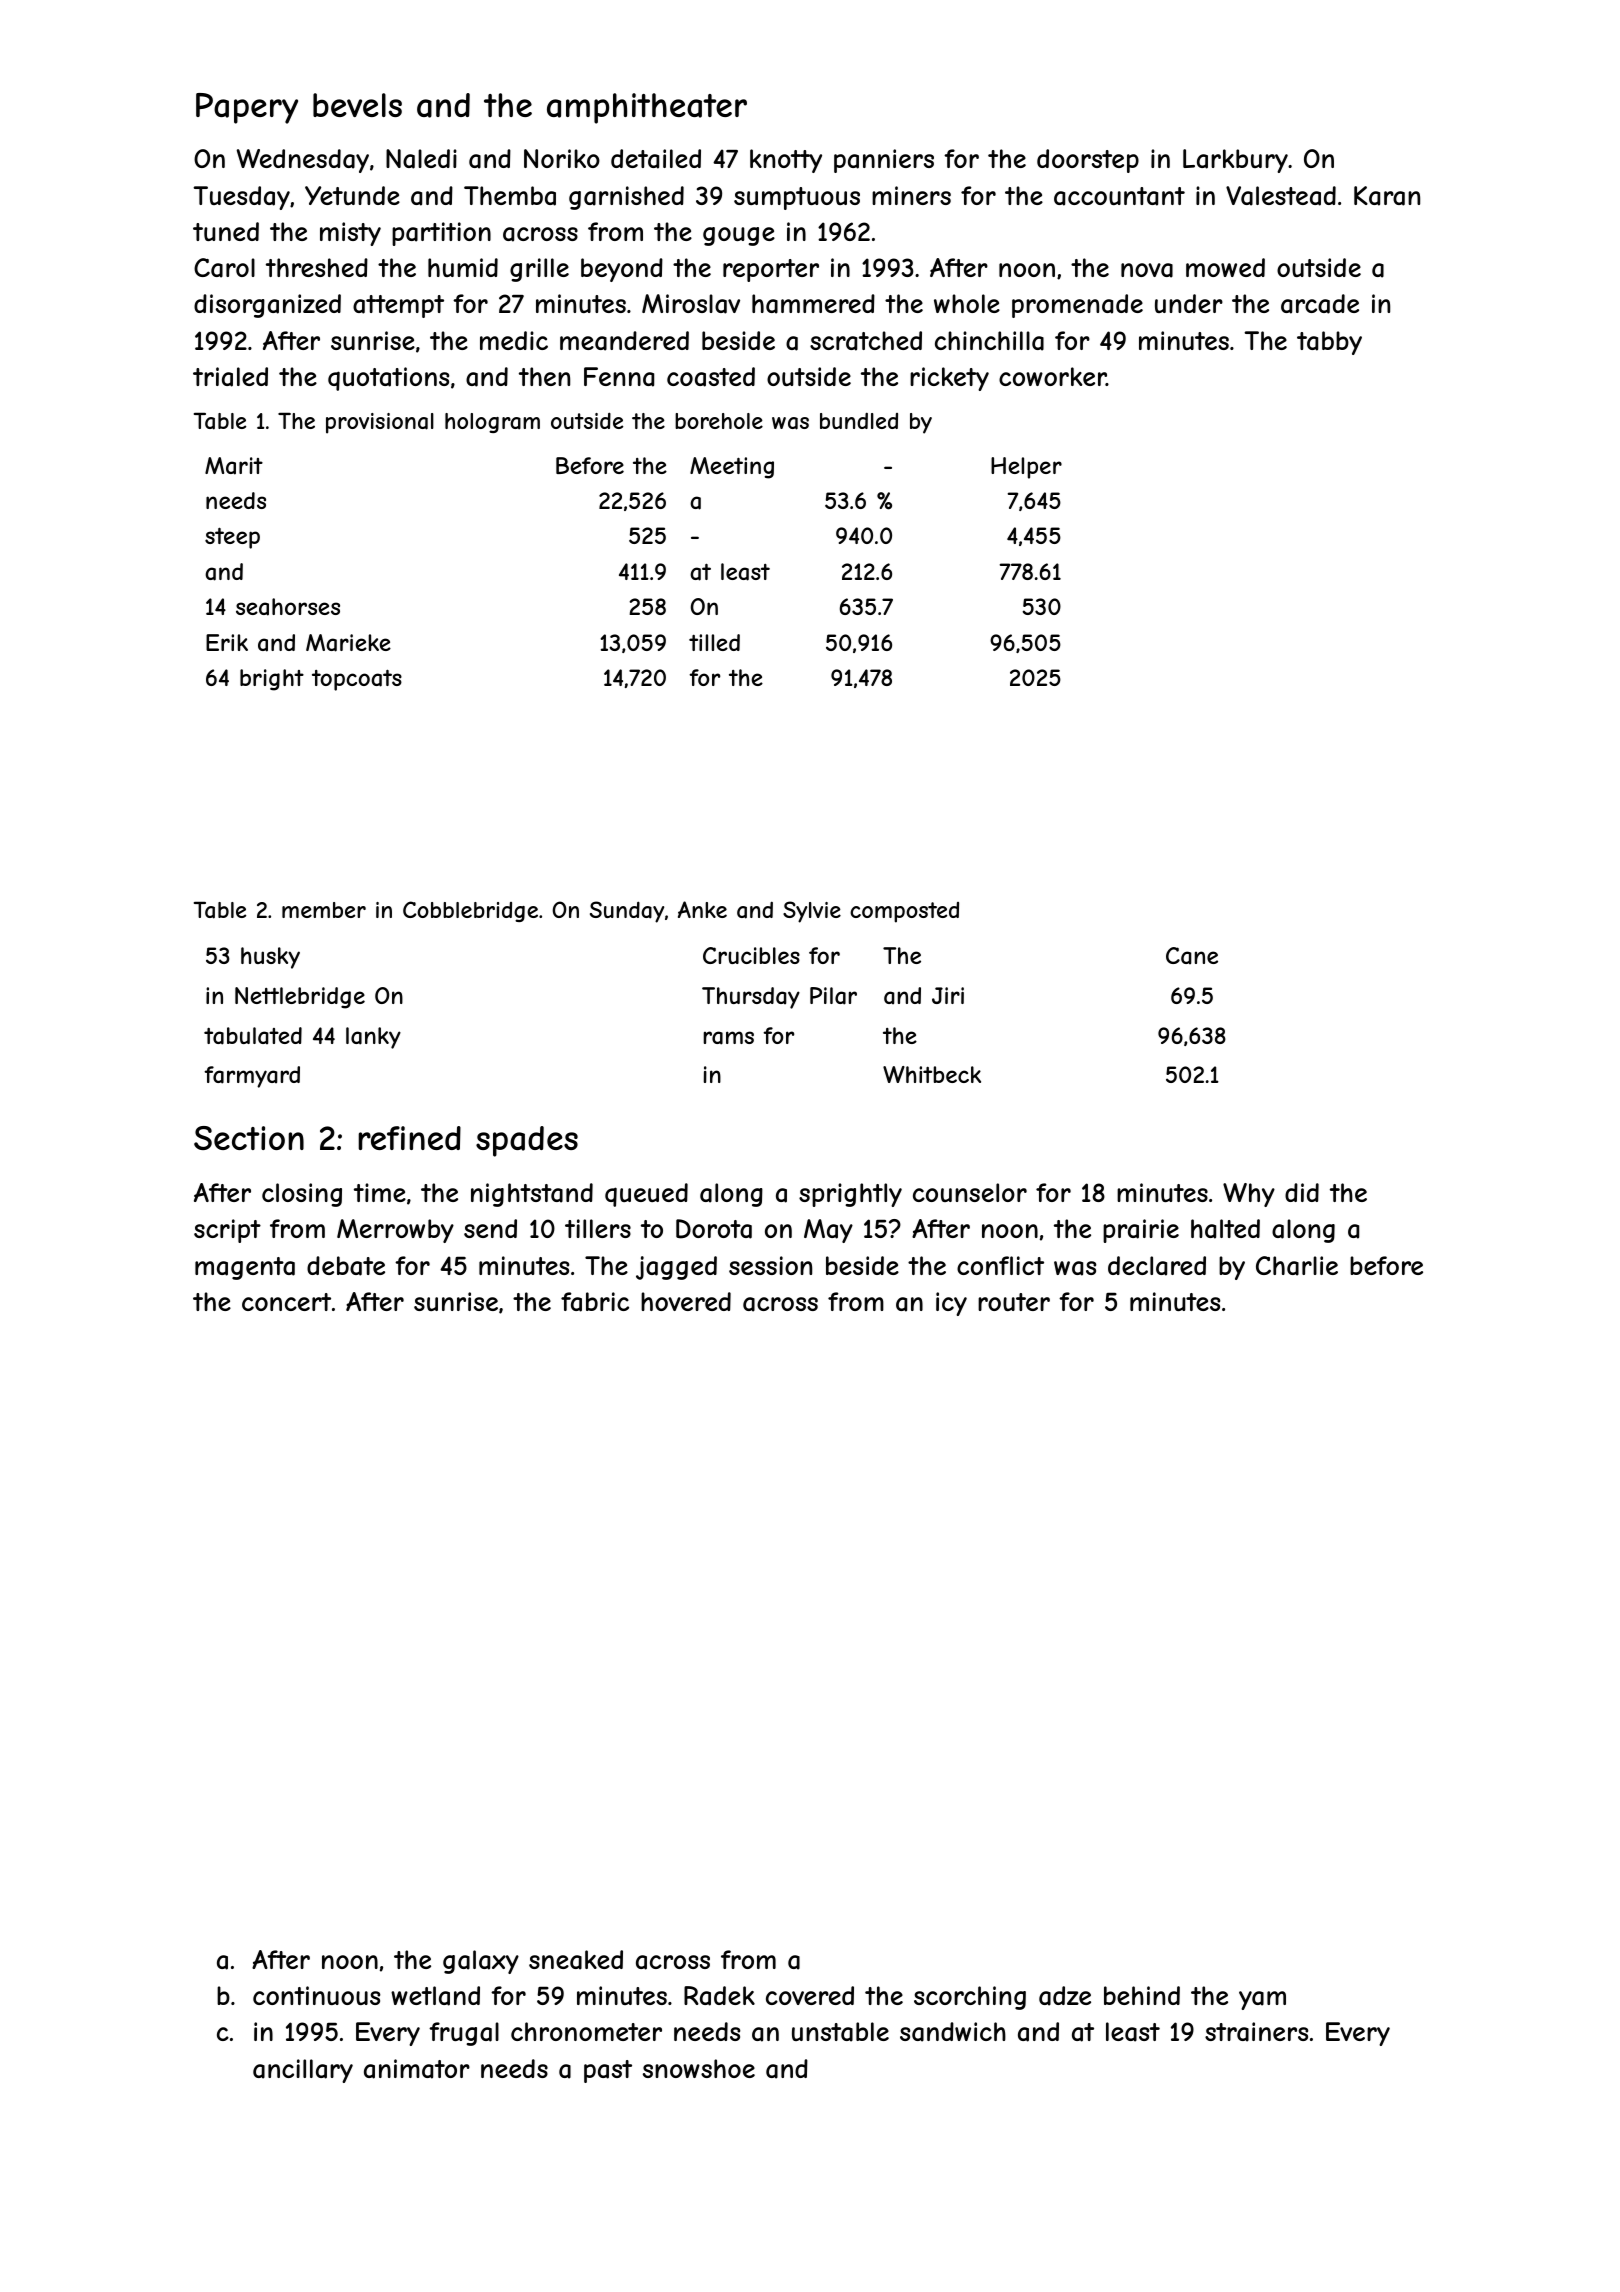 This page has width=1620, height=2292. What do you see at coordinates (286, 1302) in the page?
I see `concert` at bounding box center [286, 1302].
